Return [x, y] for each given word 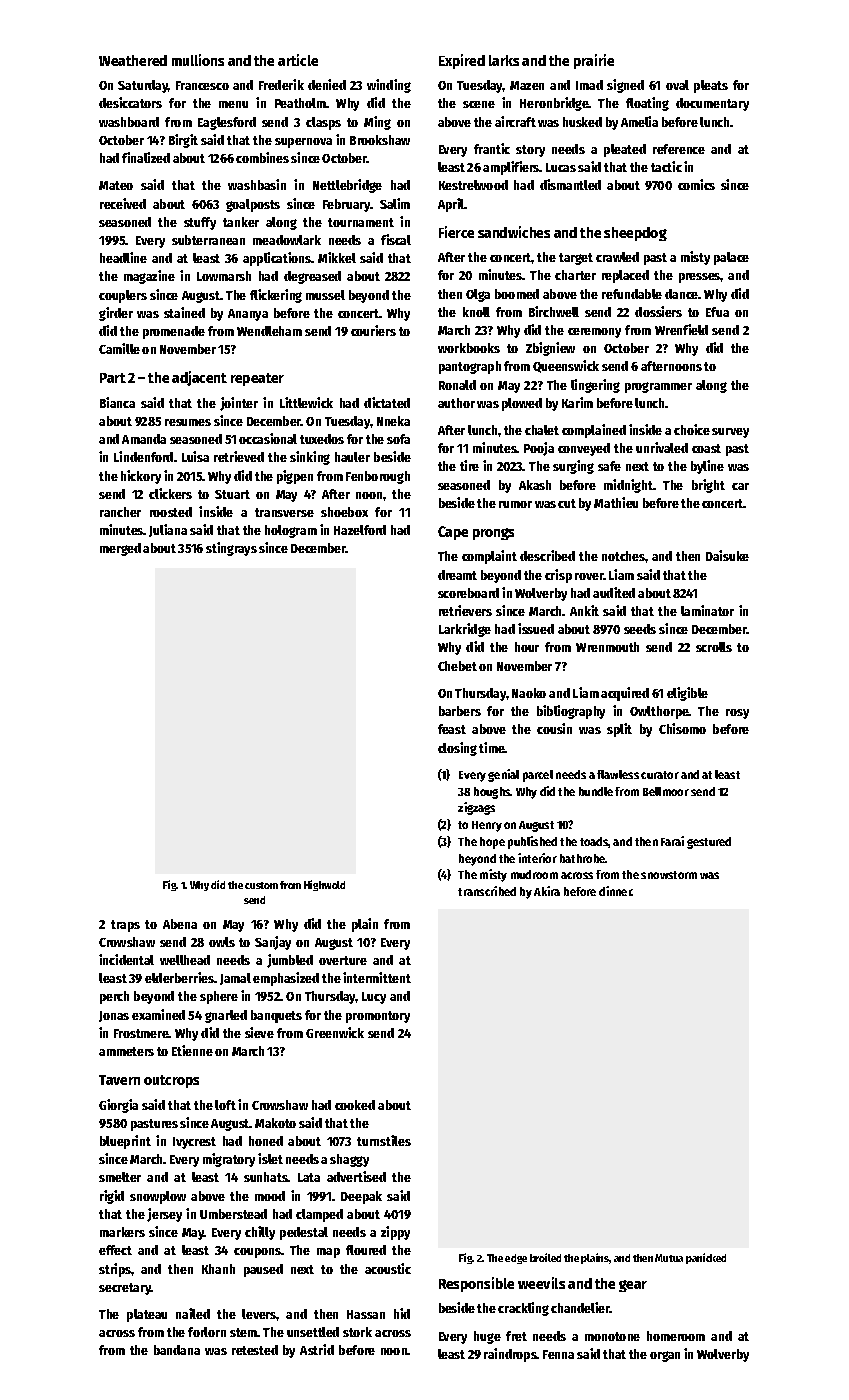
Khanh [218, 1269]
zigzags [476, 808]
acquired [625, 694]
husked [582, 122]
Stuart [232, 494]
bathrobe [583, 858]
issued [536, 628]
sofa [398, 439]
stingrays [231, 549]
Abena [180, 924]
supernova [303, 143]
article [298, 60]
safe [609, 466]
